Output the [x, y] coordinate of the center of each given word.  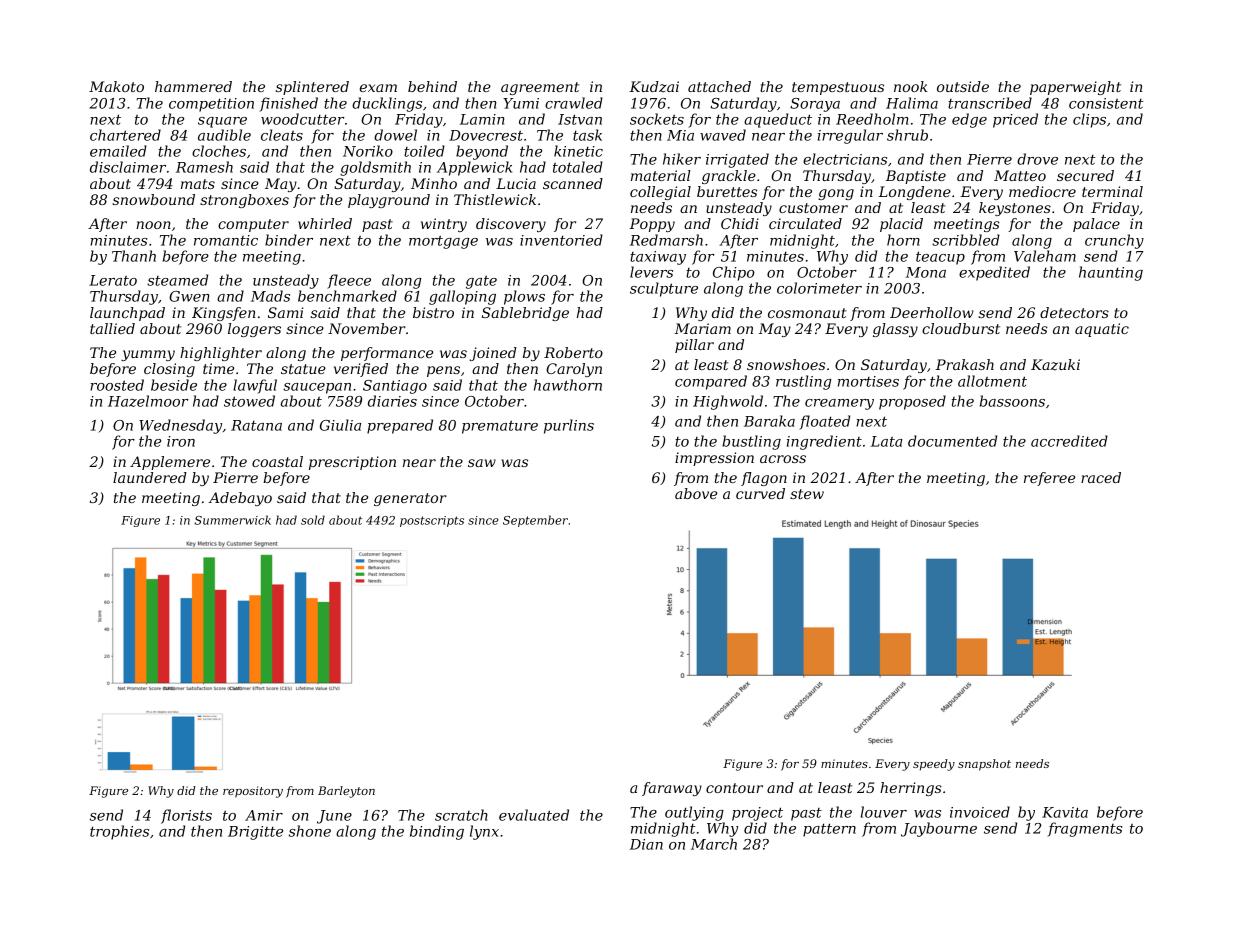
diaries [392, 401]
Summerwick [232, 520]
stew [807, 494]
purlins [569, 426]
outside [963, 86]
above [696, 493]
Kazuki [1055, 365]
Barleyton [346, 792]
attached [719, 86]
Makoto [116, 86]
